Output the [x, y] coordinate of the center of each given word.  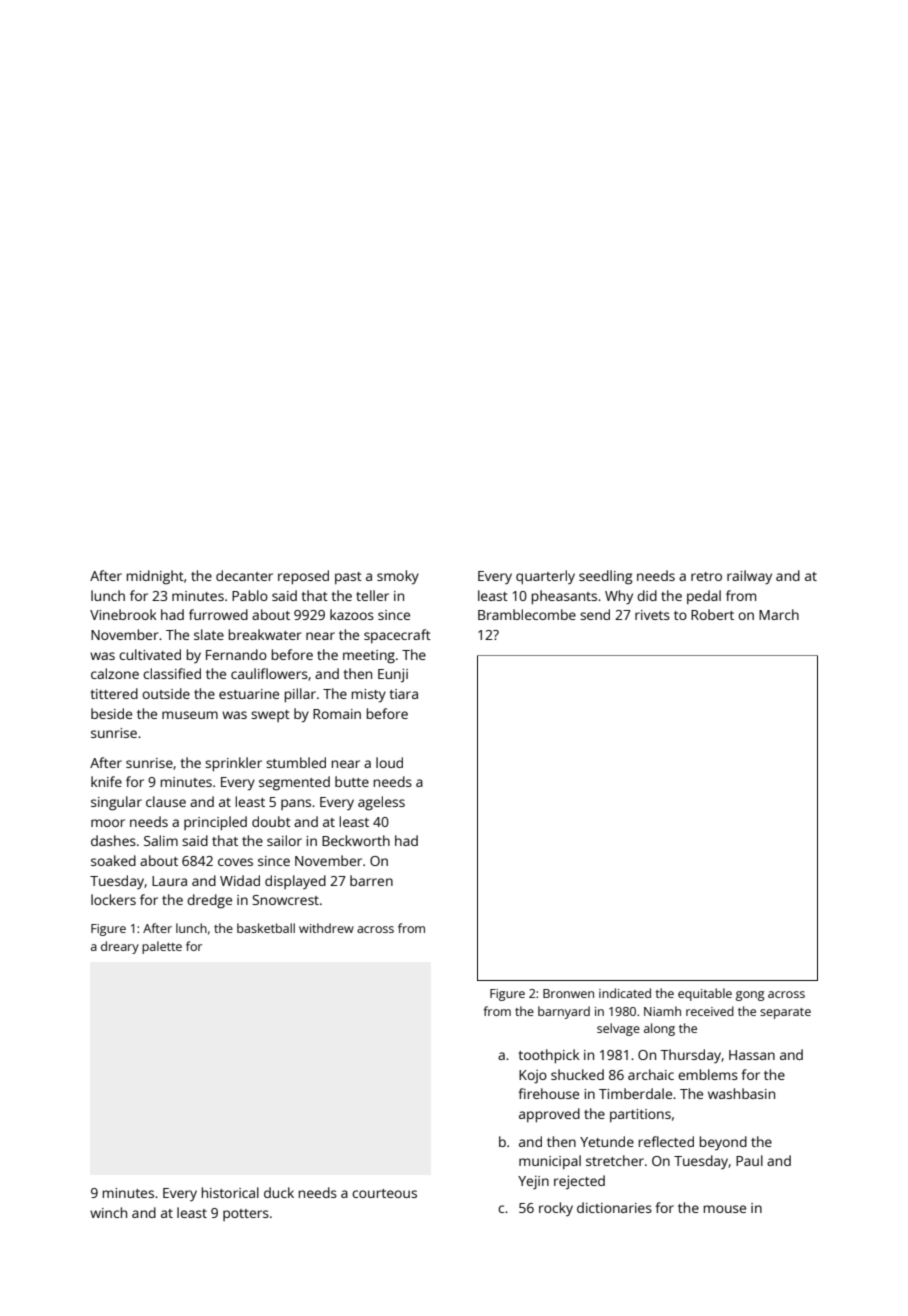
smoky [398, 577]
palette [162, 947]
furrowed [218, 614]
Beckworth [356, 840]
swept [270, 716]
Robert [712, 614]
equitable [705, 994]
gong [750, 996]
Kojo [533, 1077]
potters [246, 1215]
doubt [271, 821]
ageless [381, 803]
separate [785, 1013]
